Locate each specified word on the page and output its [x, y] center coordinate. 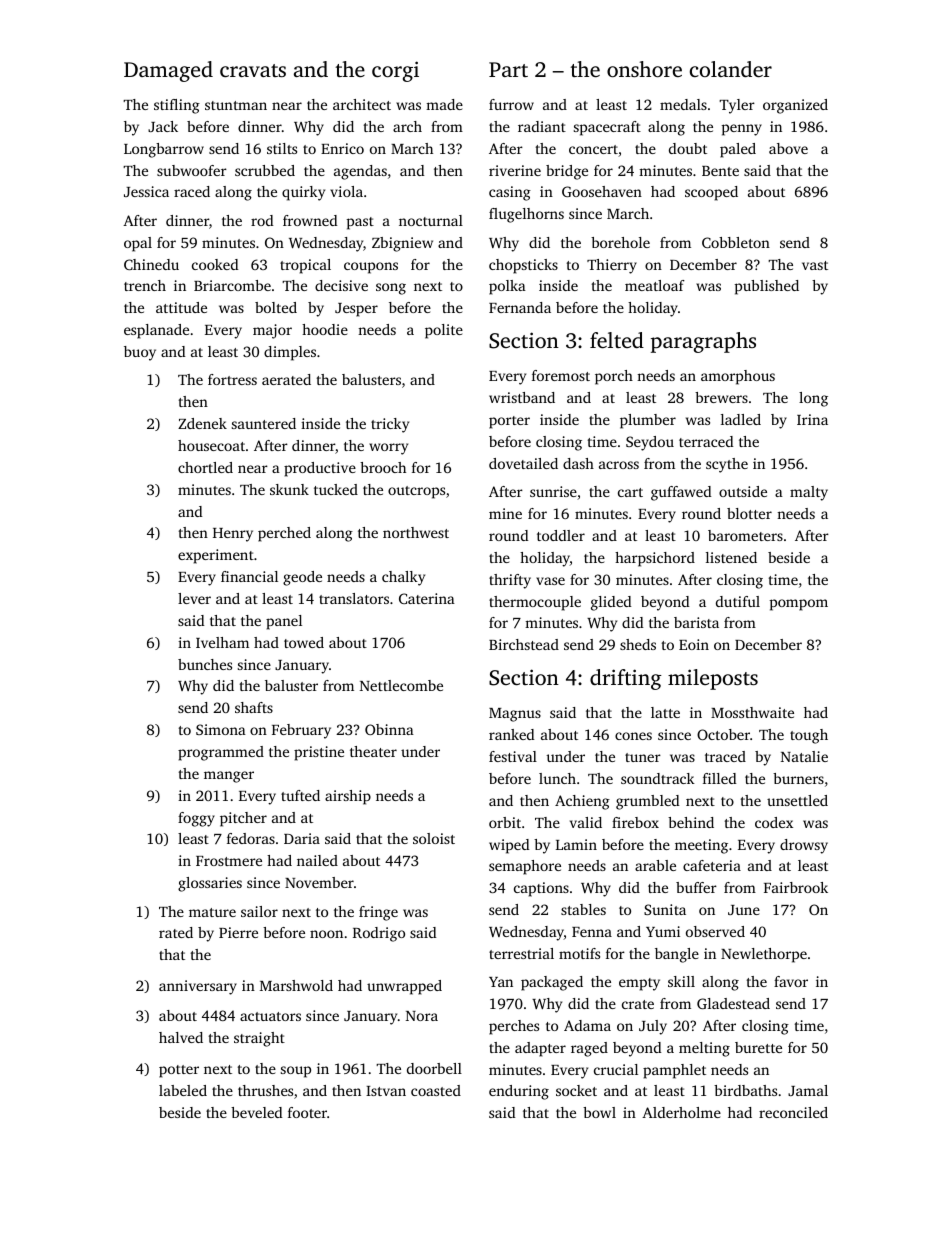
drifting [626, 679]
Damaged [168, 71]
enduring [519, 1092]
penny [742, 130]
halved [181, 1037]
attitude [181, 307]
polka [507, 287]
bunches [205, 664]
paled [738, 150]
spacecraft [607, 128]
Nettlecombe [401, 685]
